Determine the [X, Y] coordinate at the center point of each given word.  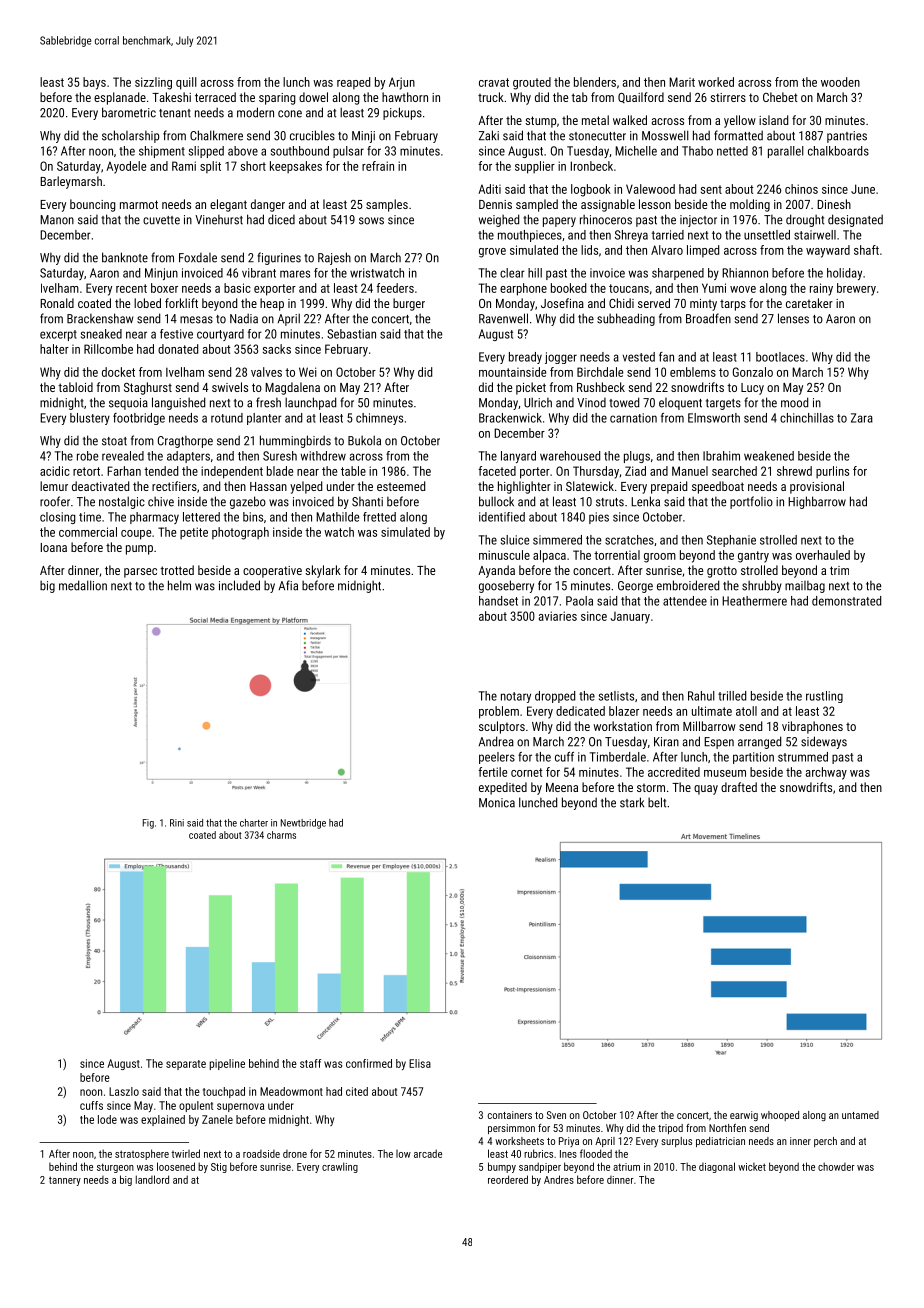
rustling [824, 697]
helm [179, 585]
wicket [752, 1167]
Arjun [402, 83]
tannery [65, 1181]
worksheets [519, 1141]
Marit [682, 82]
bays [94, 83]
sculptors [502, 727]
